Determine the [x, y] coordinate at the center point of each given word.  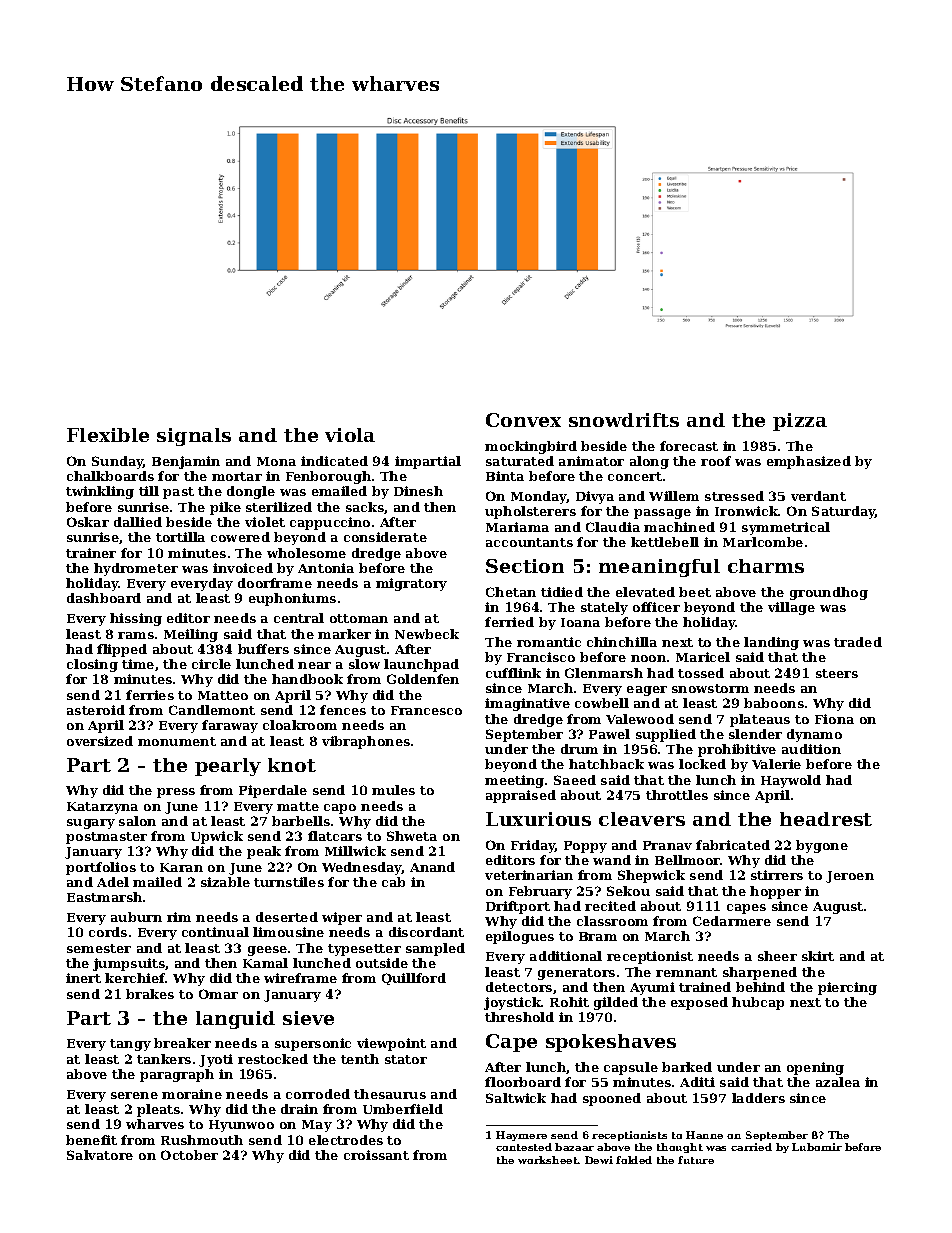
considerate [385, 537]
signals [194, 437]
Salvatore [100, 1155]
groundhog [829, 593]
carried [751, 1147]
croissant [376, 1155]
